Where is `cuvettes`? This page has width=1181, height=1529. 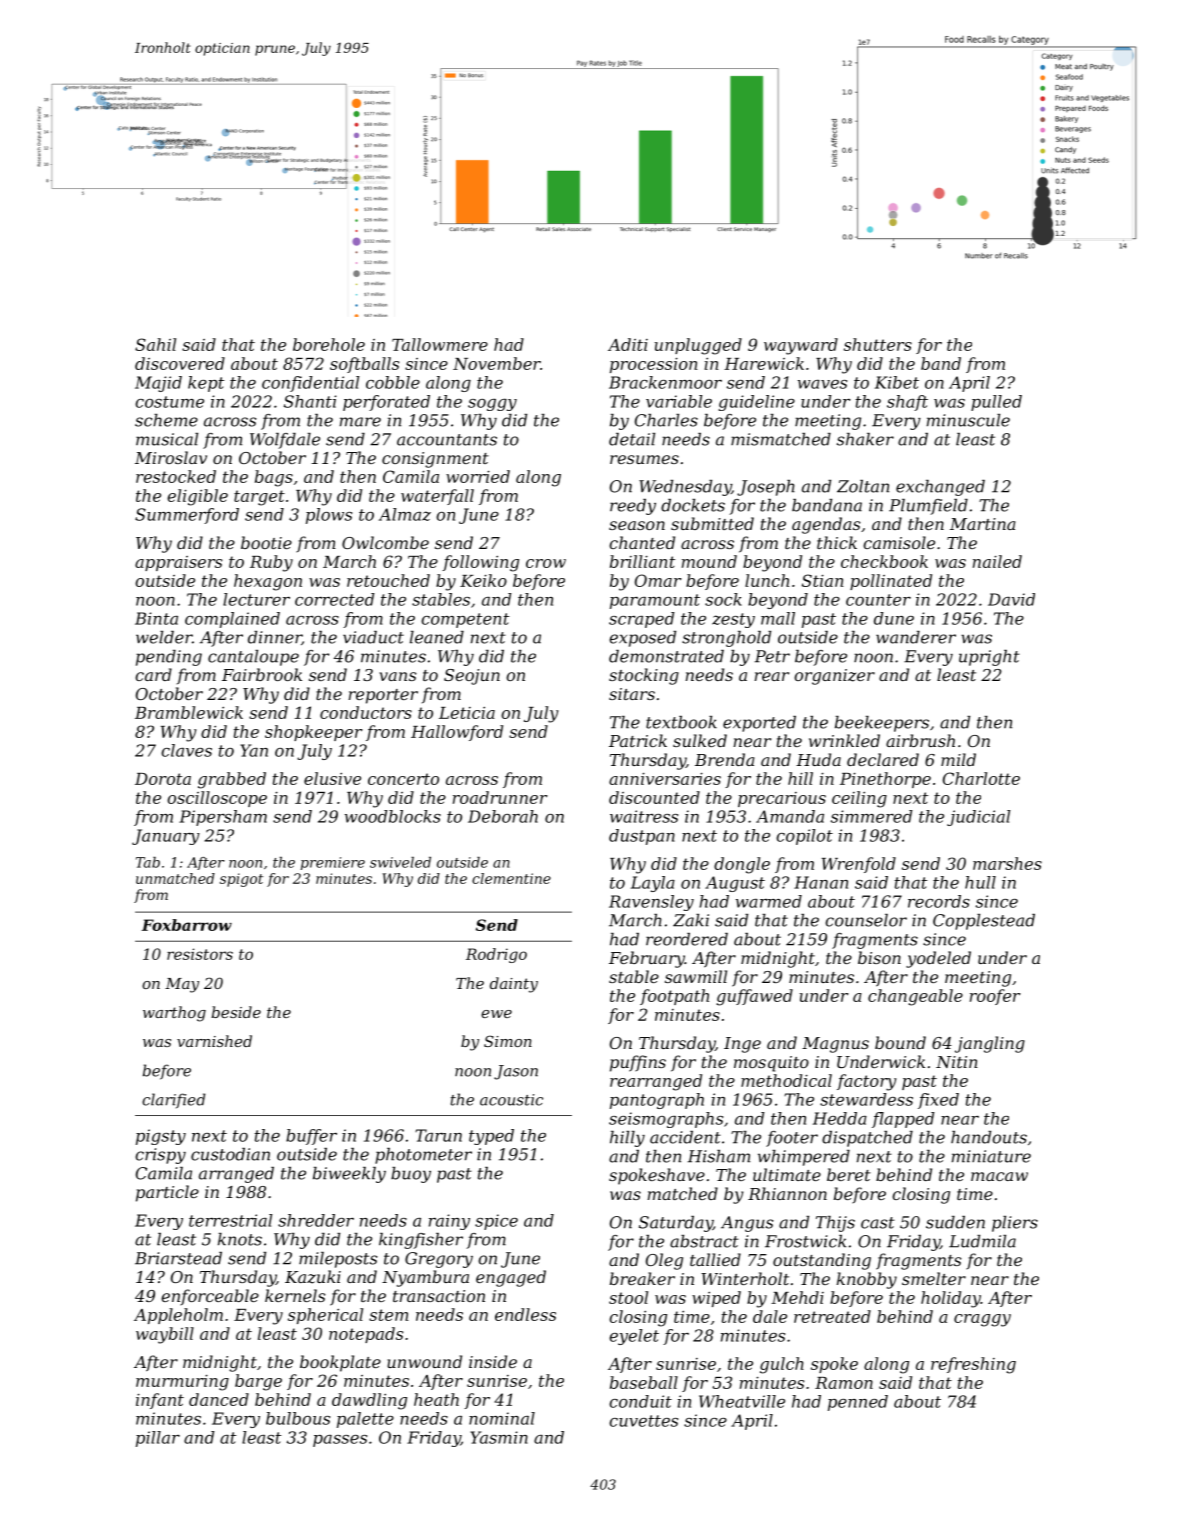 cuvettes is located at coordinates (643, 1421).
